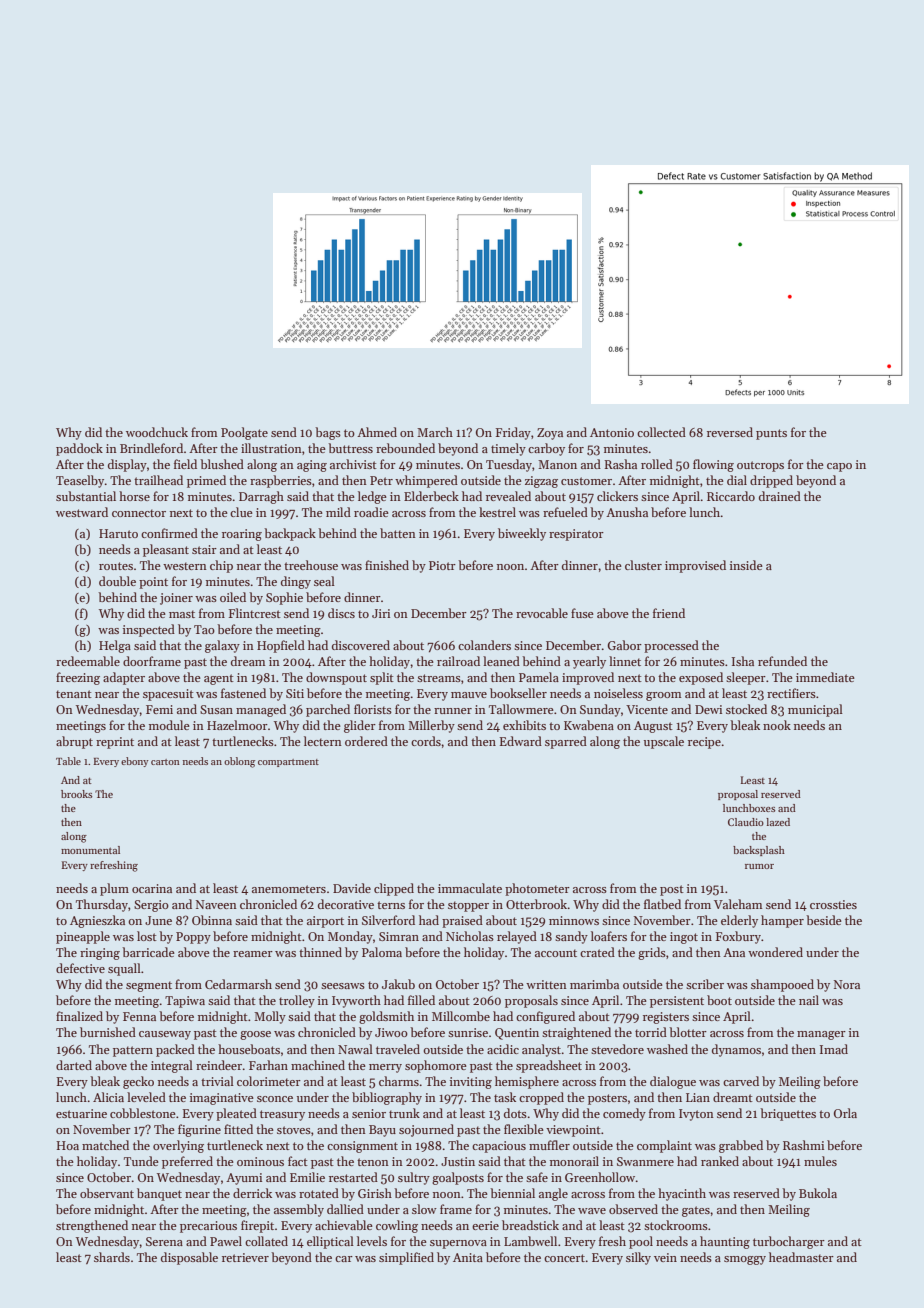  Describe the element at coordinates (824, 920) in the document. I see `beside` at that location.
